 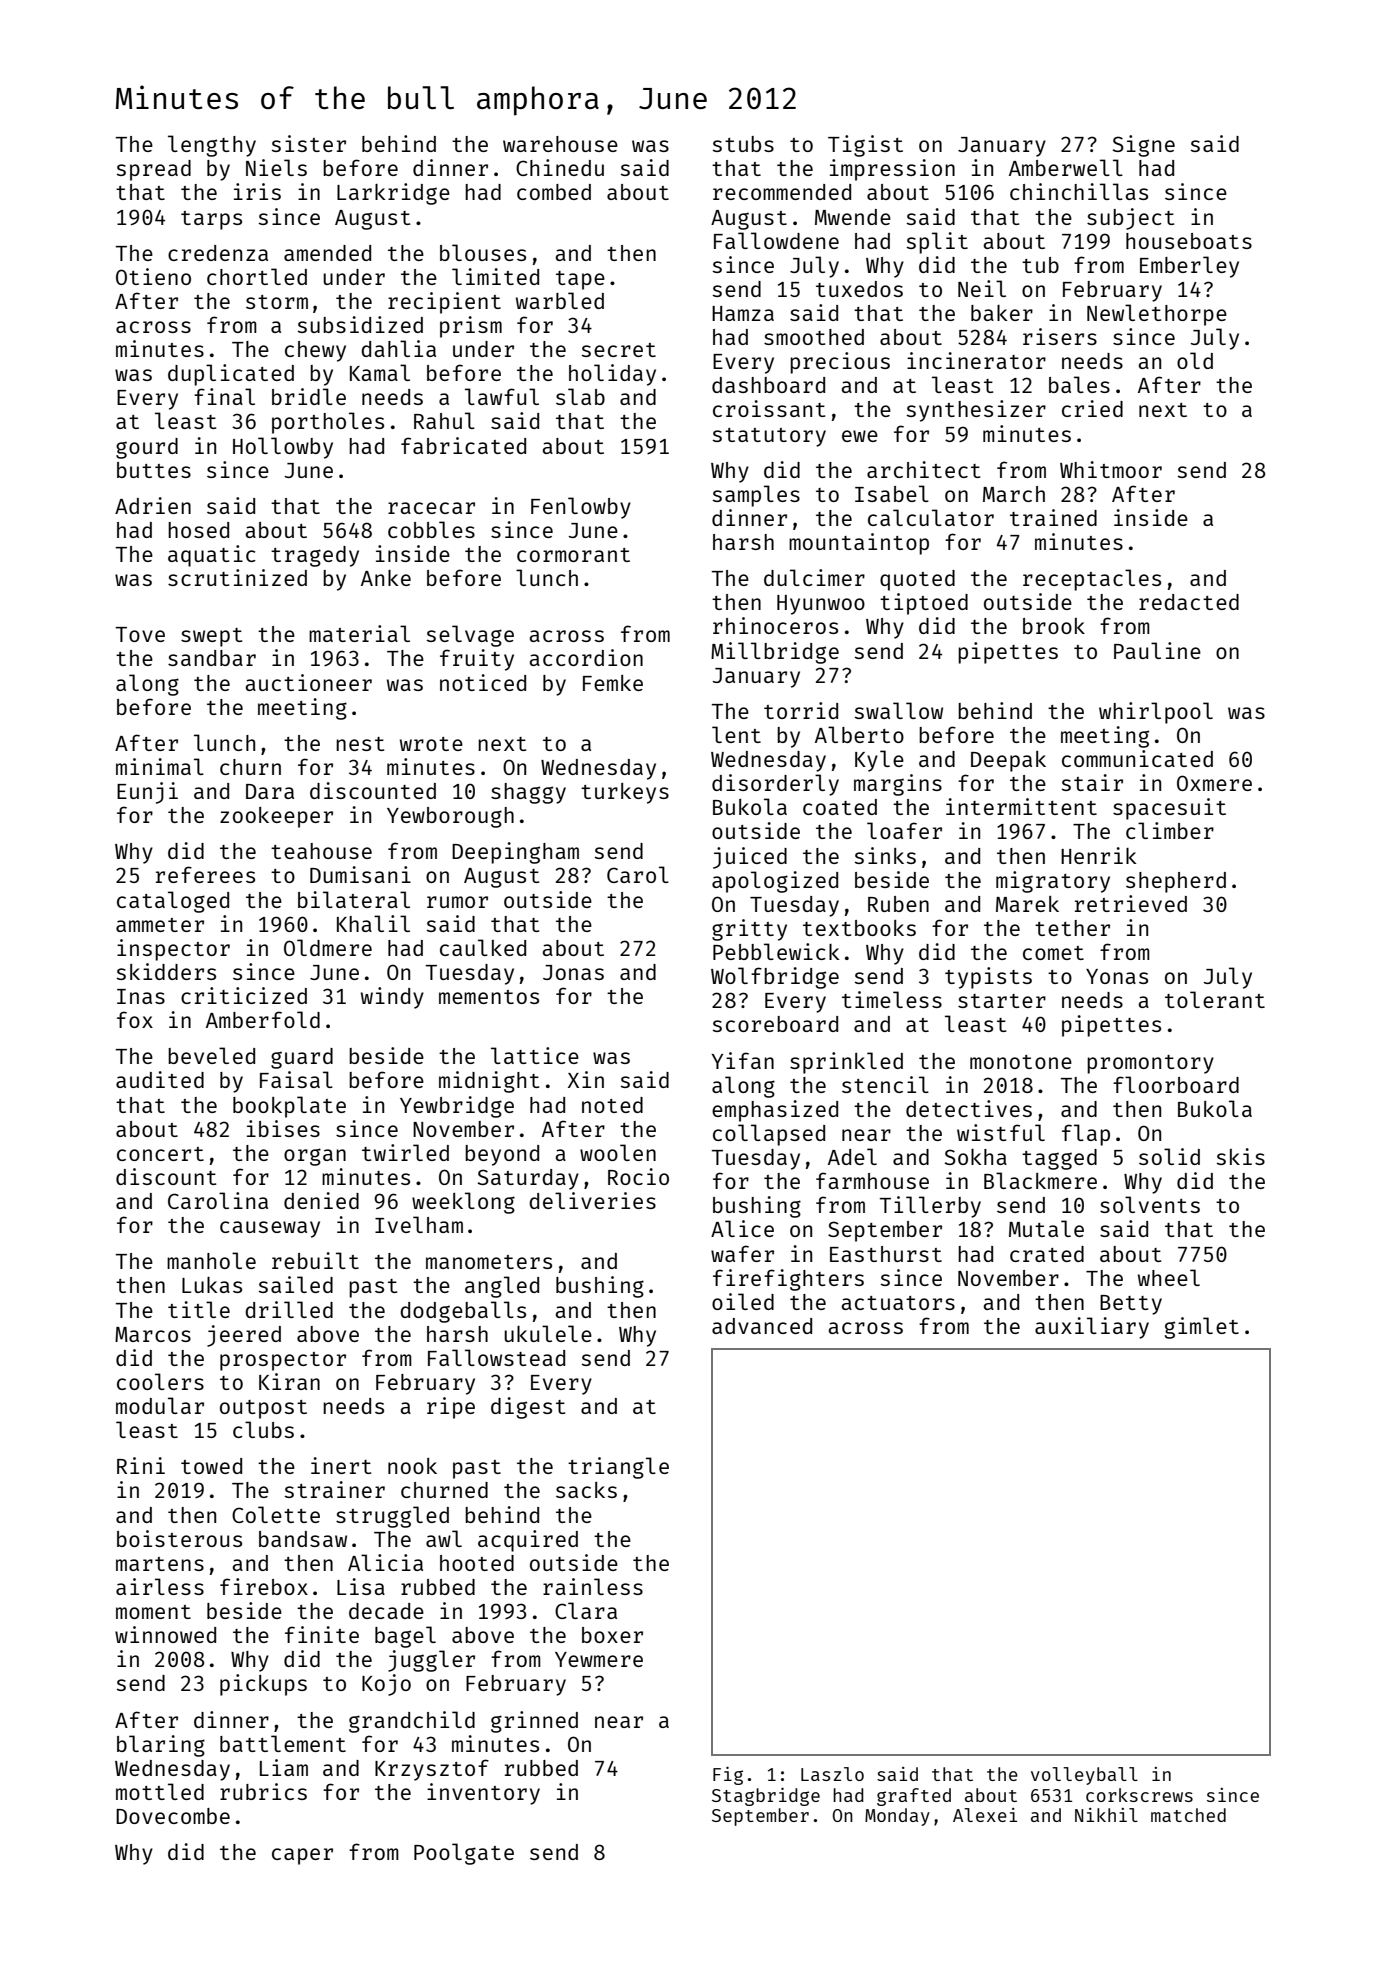 I want to click on Yewmere, so click(x=599, y=1659).
